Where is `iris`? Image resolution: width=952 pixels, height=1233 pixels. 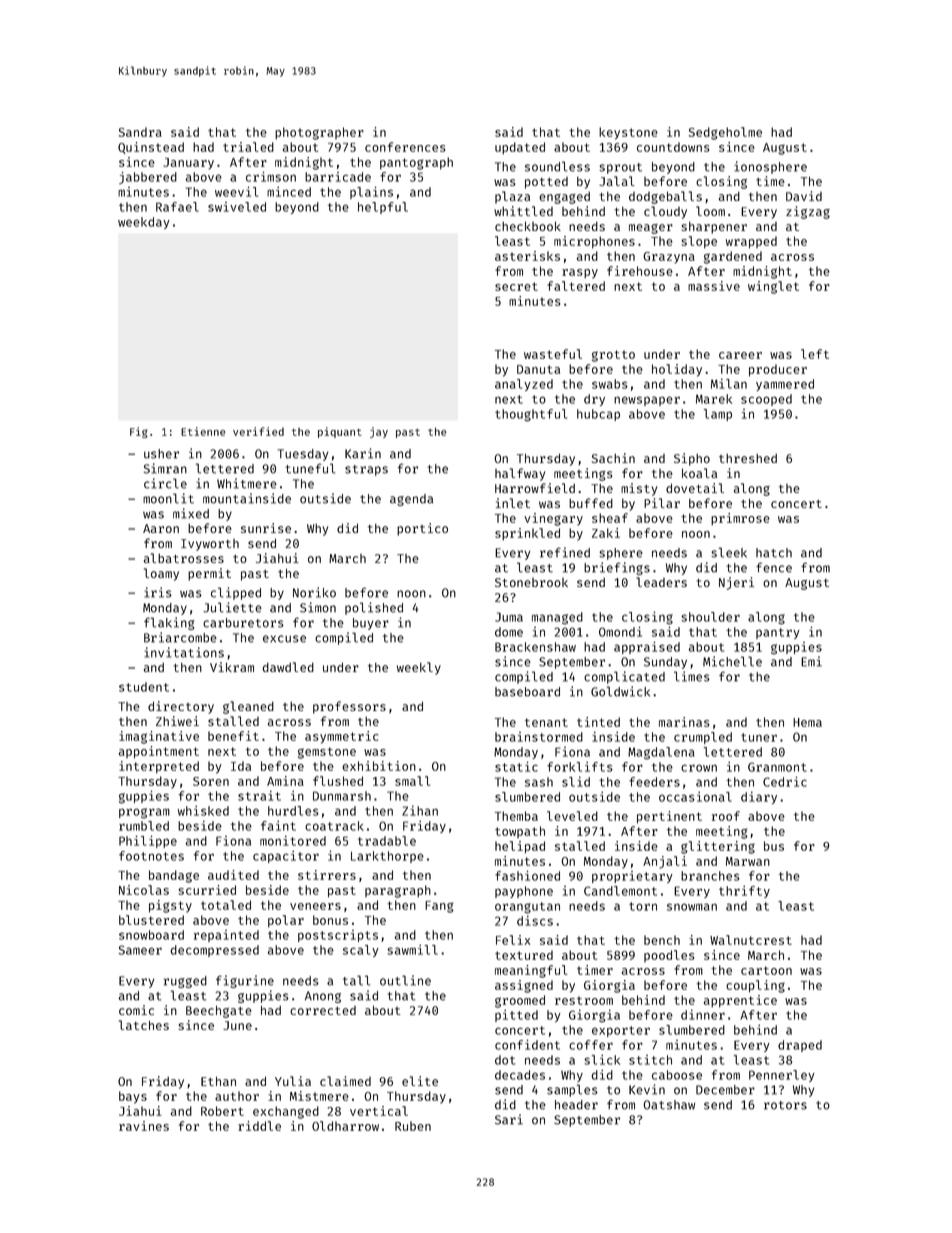 iris is located at coordinates (158, 592).
